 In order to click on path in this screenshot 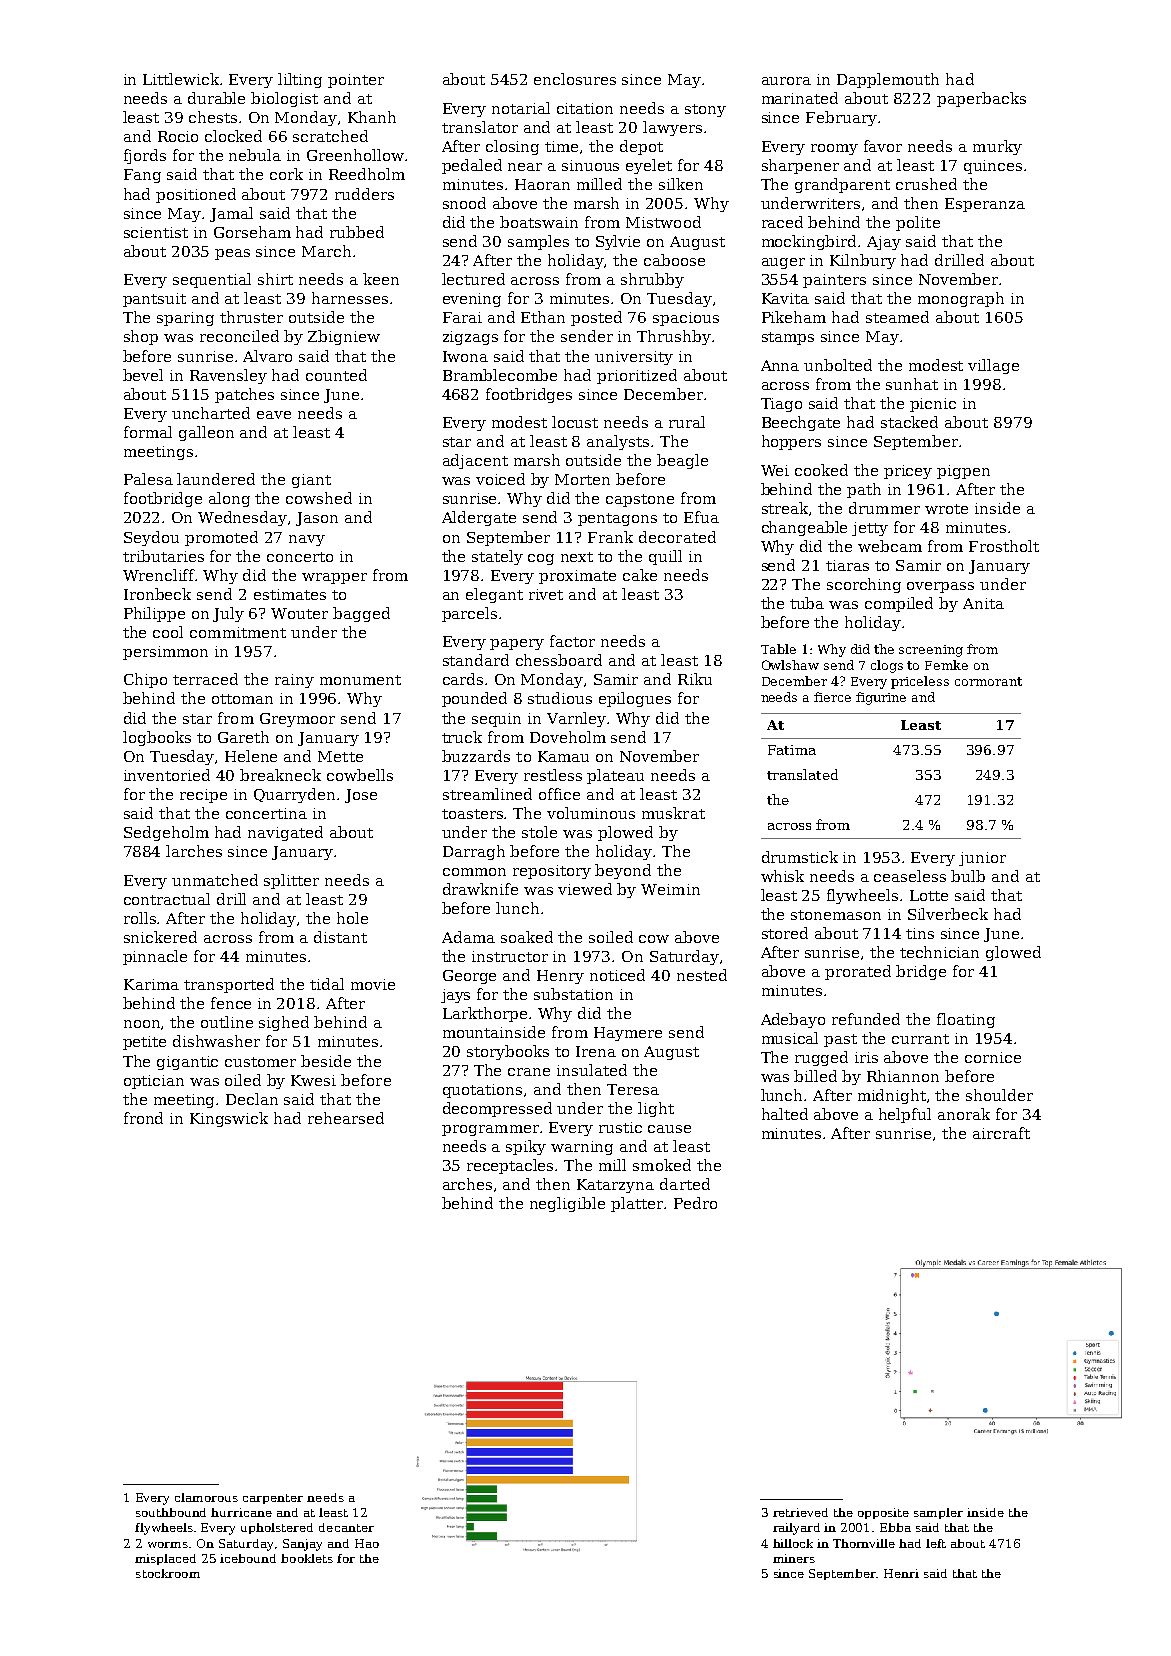, I will do `click(864, 490)`.
